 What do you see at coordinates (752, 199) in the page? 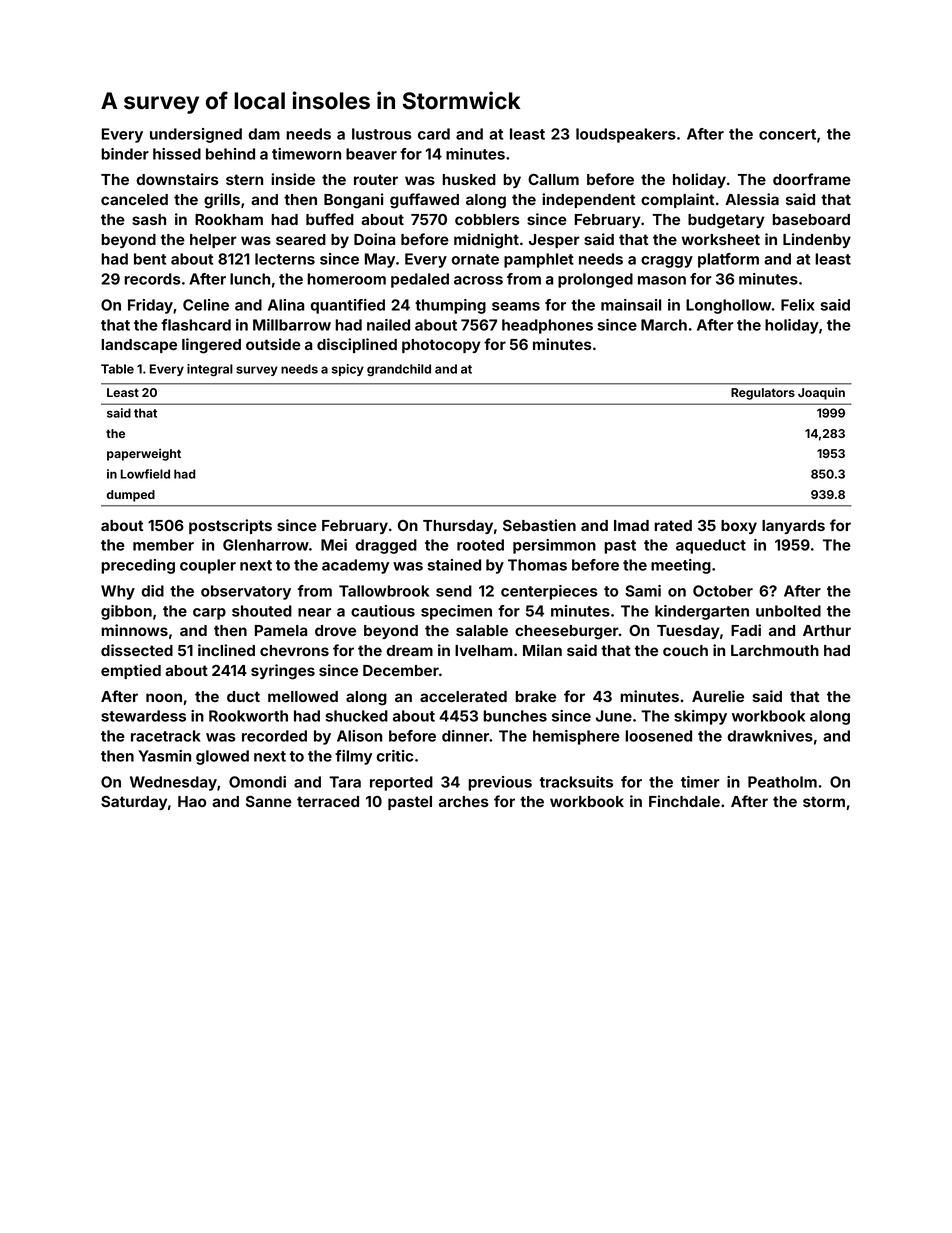
I see `Alessia` at bounding box center [752, 199].
